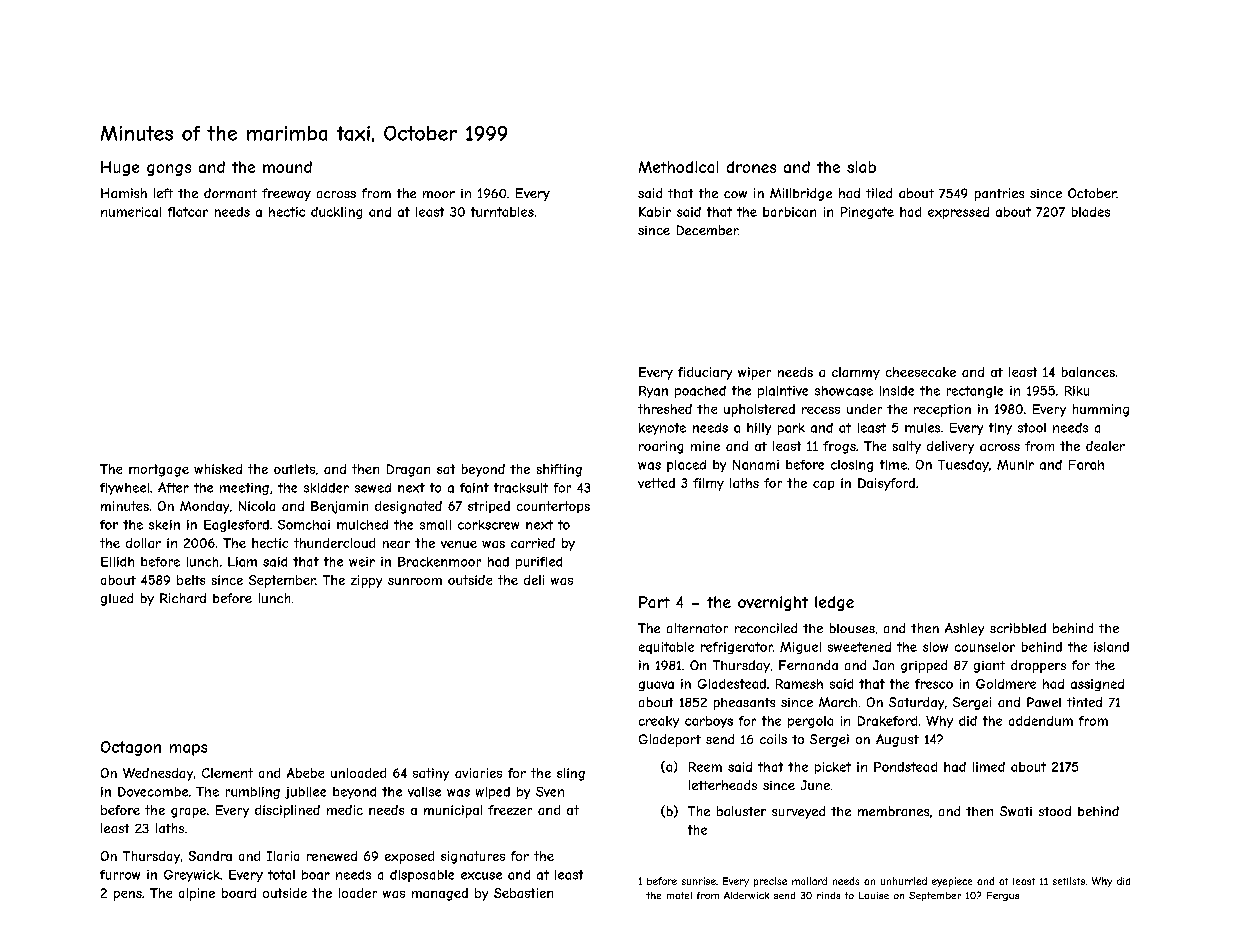  Describe the element at coordinates (571, 774) in the screenshot. I see `sling` at that location.
